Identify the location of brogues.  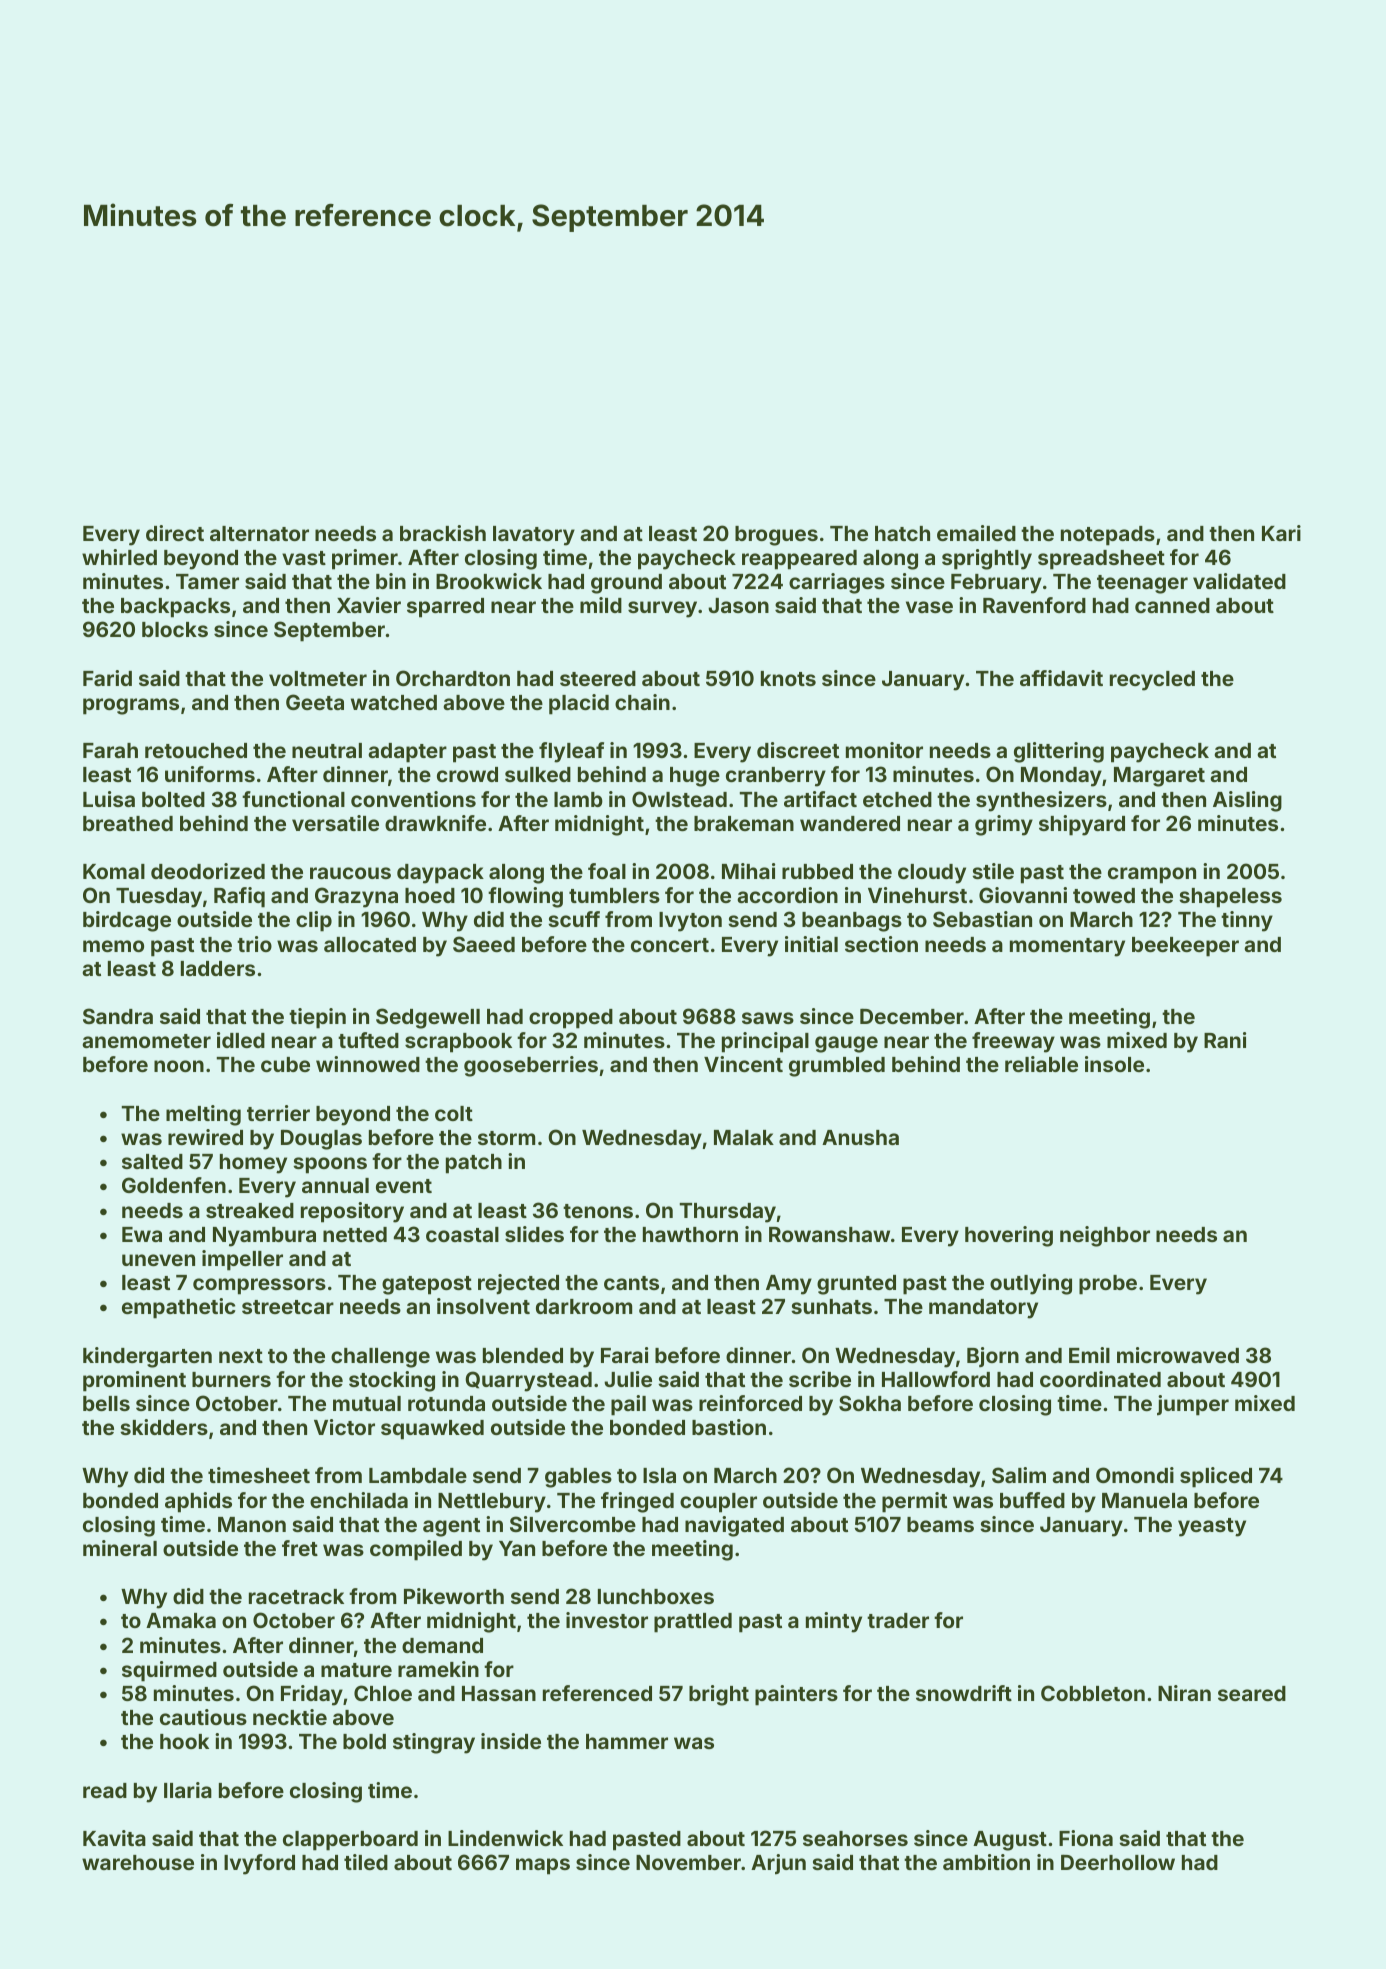
(776, 536).
